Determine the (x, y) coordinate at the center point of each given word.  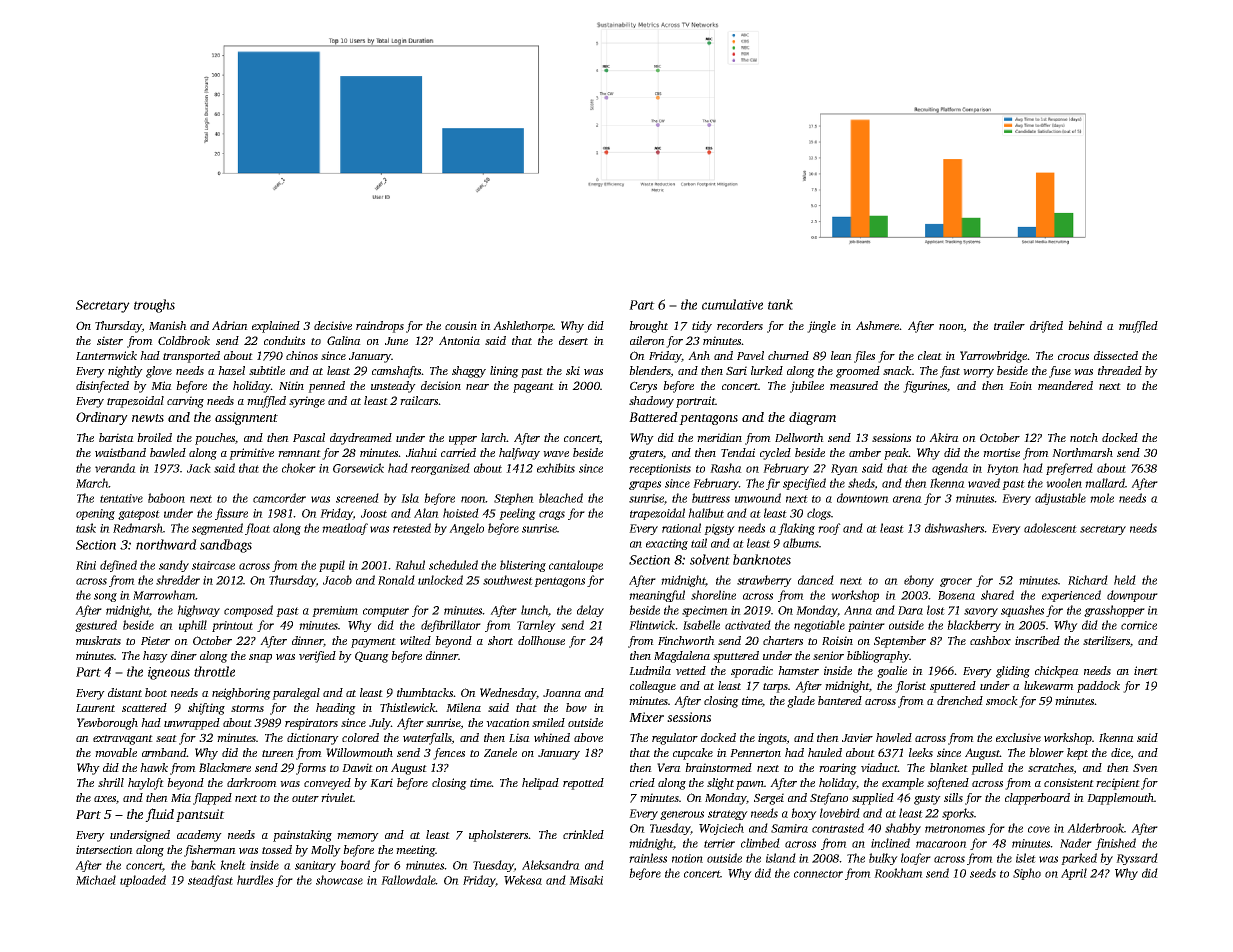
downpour (1132, 596)
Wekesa (523, 880)
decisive (333, 325)
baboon (166, 498)
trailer (1009, 325)
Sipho (1027, 874)
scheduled (453, 565)
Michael (96, 880)
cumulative (732, 304)
